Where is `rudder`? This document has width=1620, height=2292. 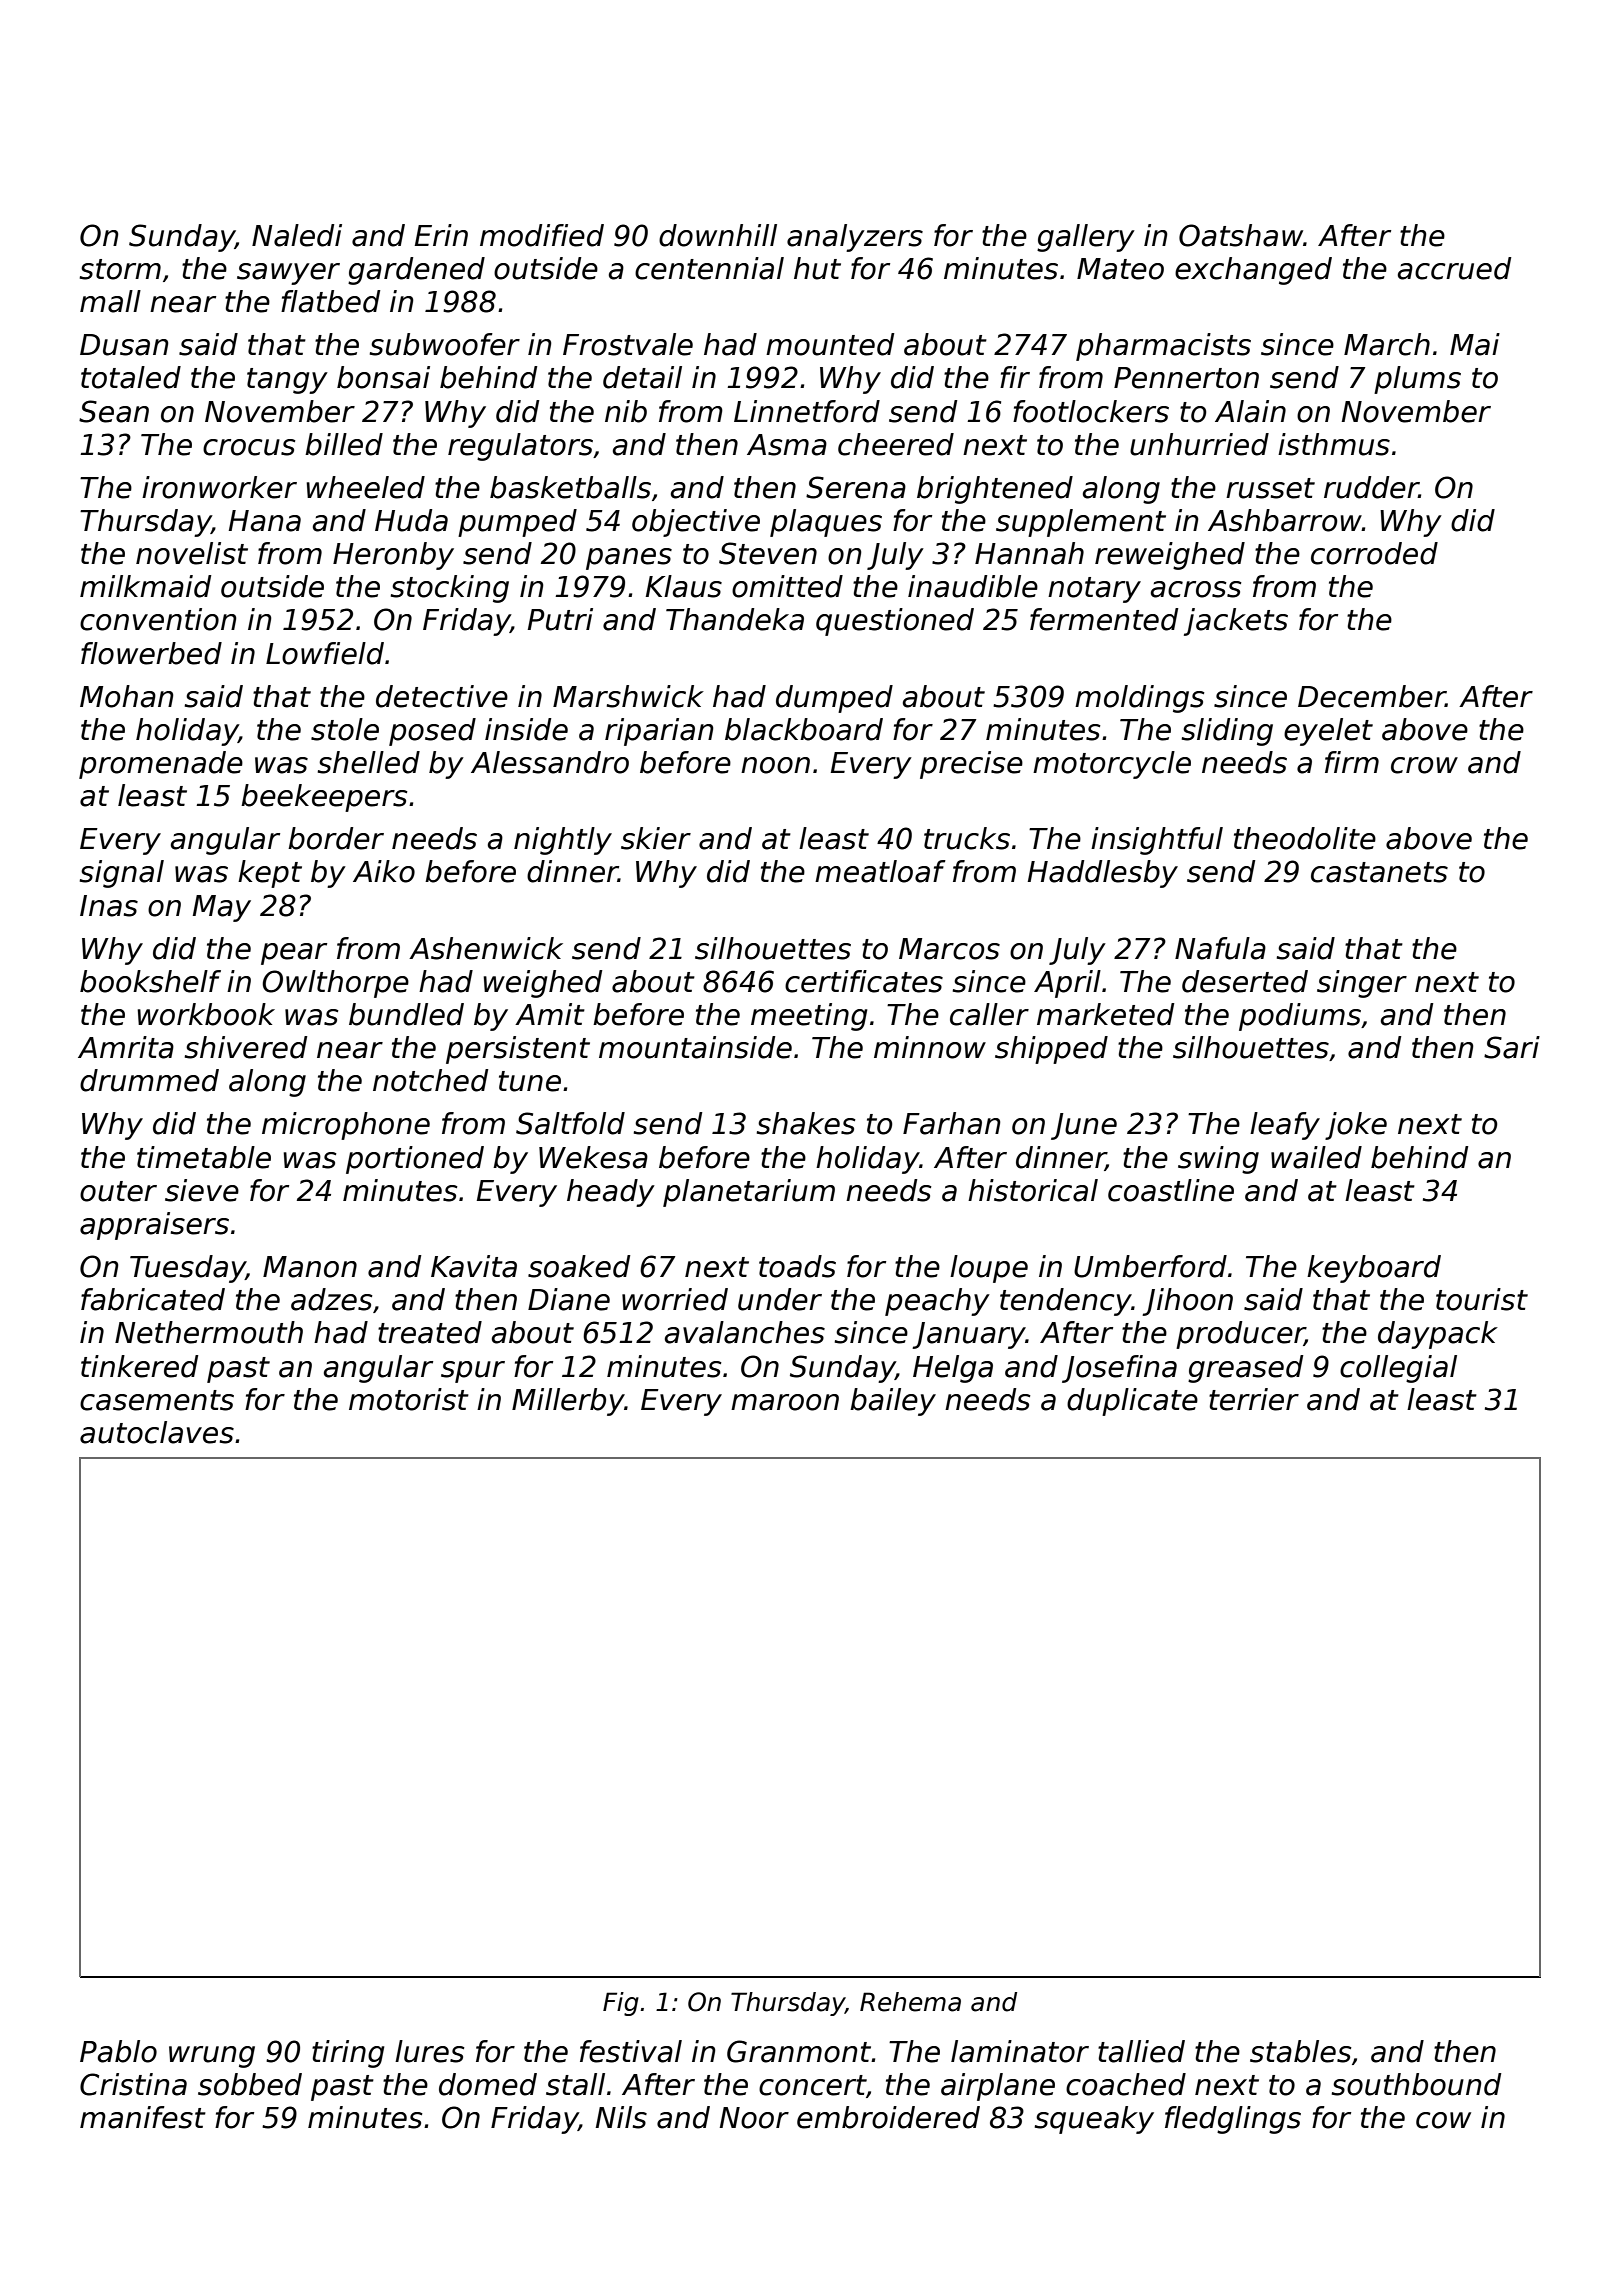
rudder is located at coordinates (1371, 487).
